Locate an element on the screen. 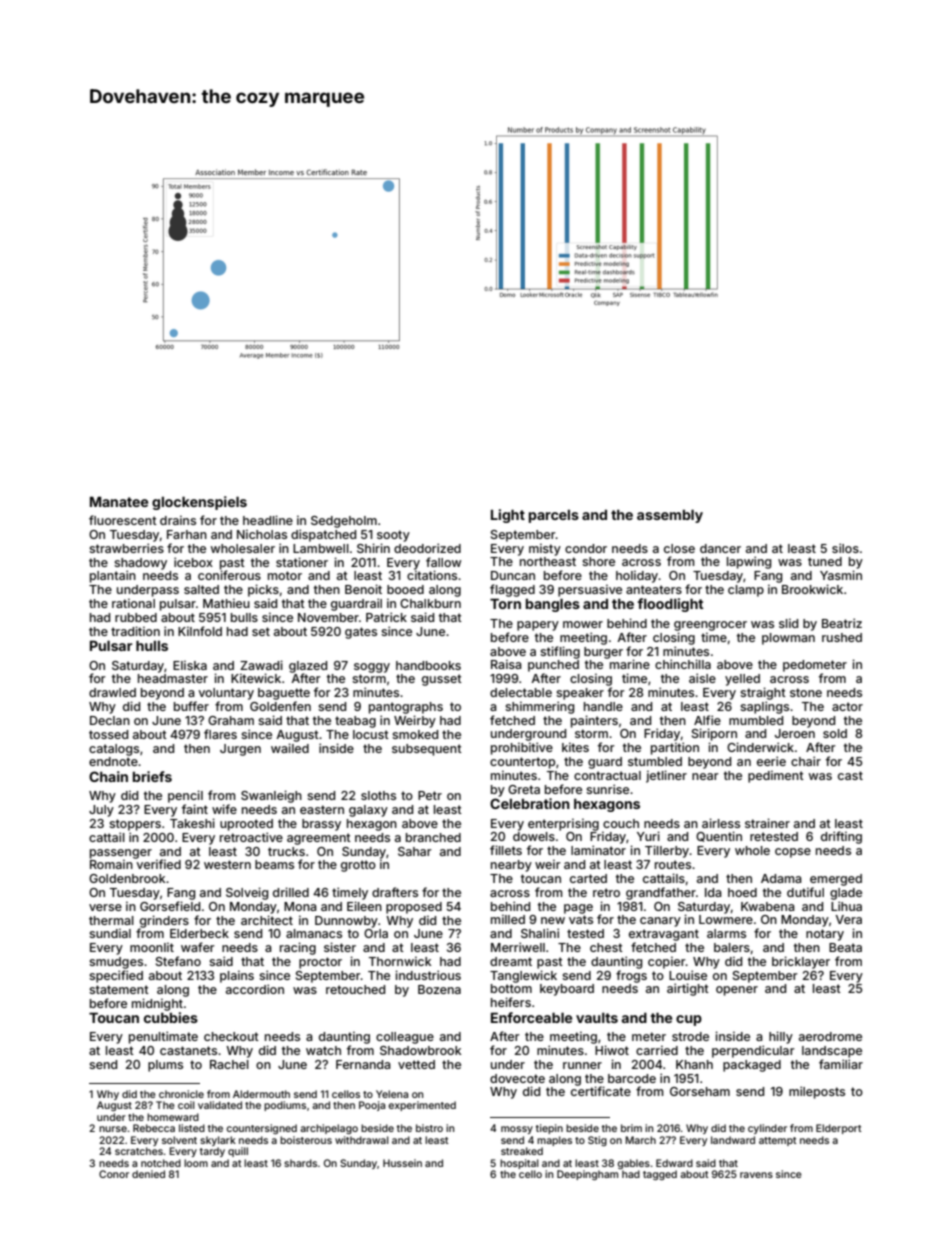 The height and width of the screenshot is (1233, 952). plowman is located at coordinates (788, 639).
